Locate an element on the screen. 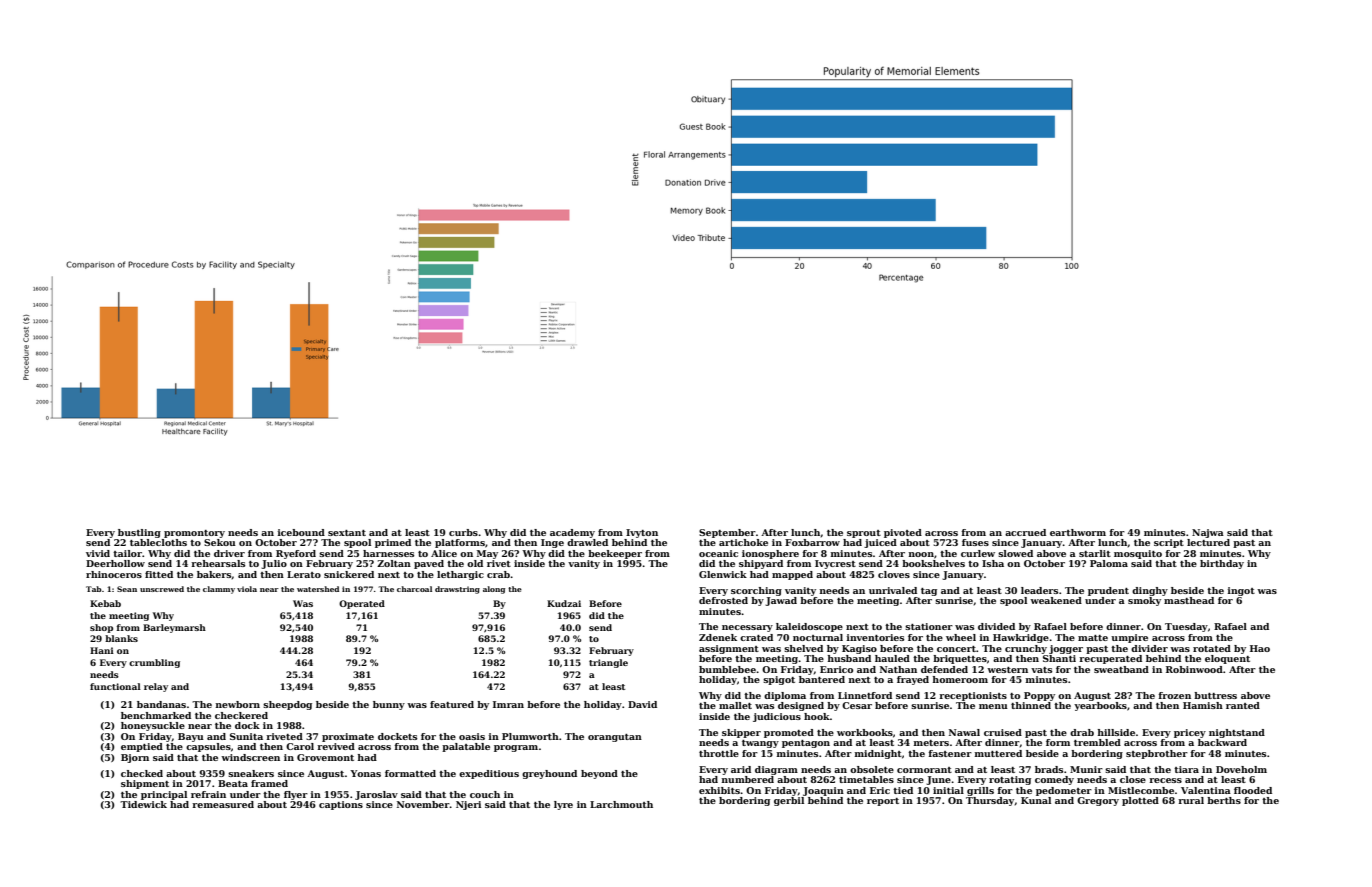  berths is located at coordinates (1224, 800).
